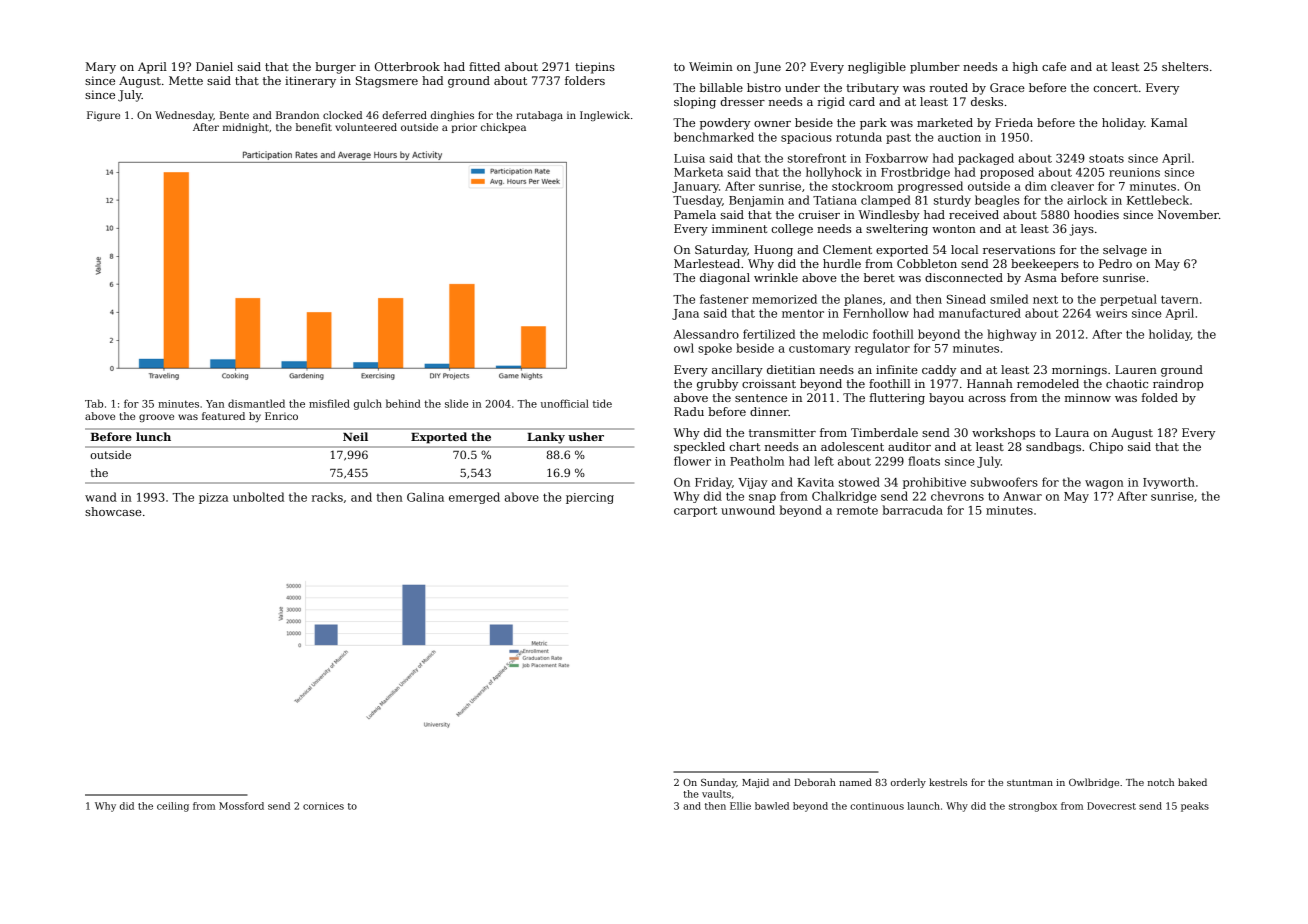 The width and height of the document is (1308, 924). Describe the element at coordinates (716, 794) in the document. I see `vaults` at that location.
